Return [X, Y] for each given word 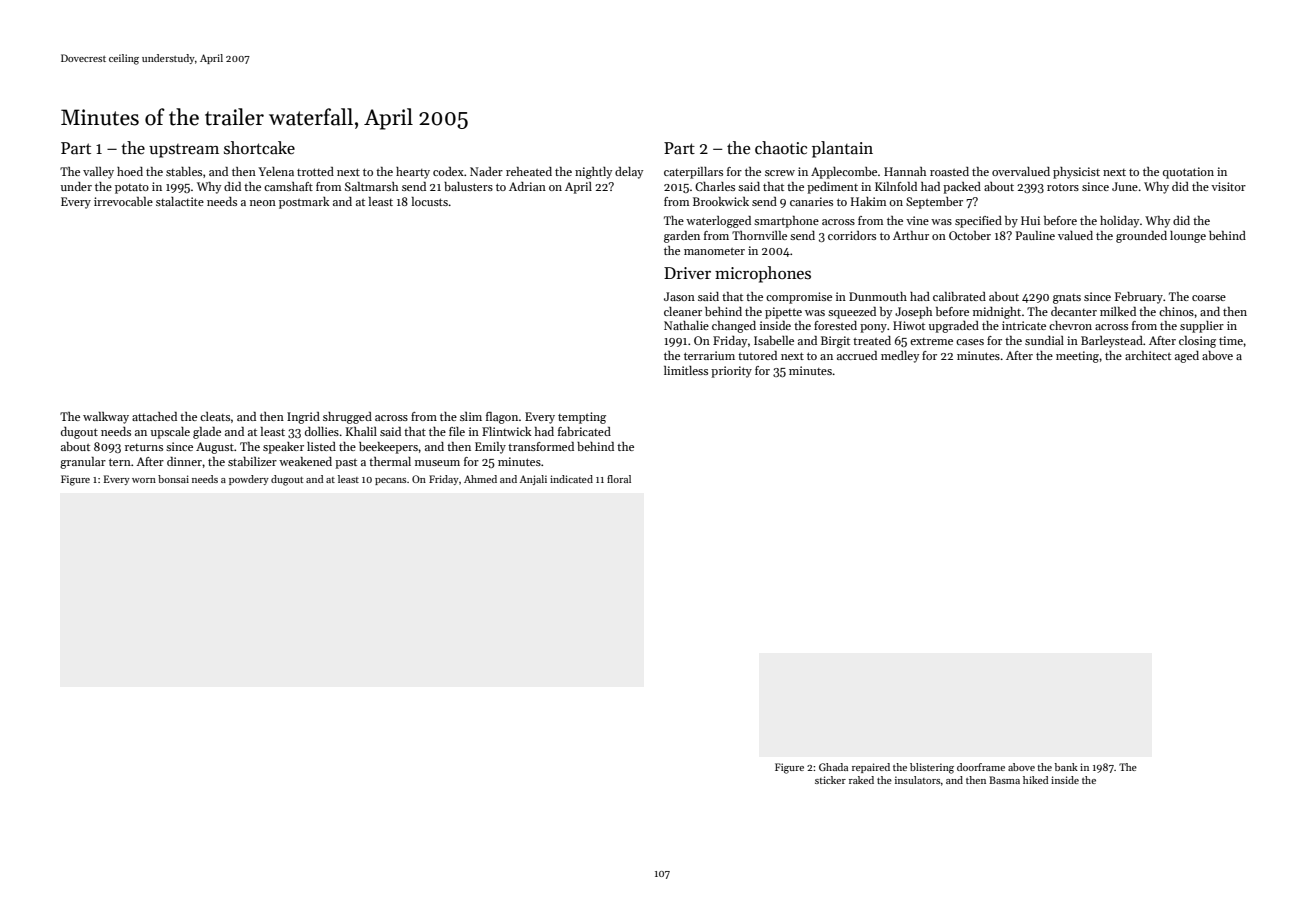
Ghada [833, 767]
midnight [997, 313]
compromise [799, 298]
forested [835, 325]
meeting [1077, 357]
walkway [106, 418]
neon [263, 203]
